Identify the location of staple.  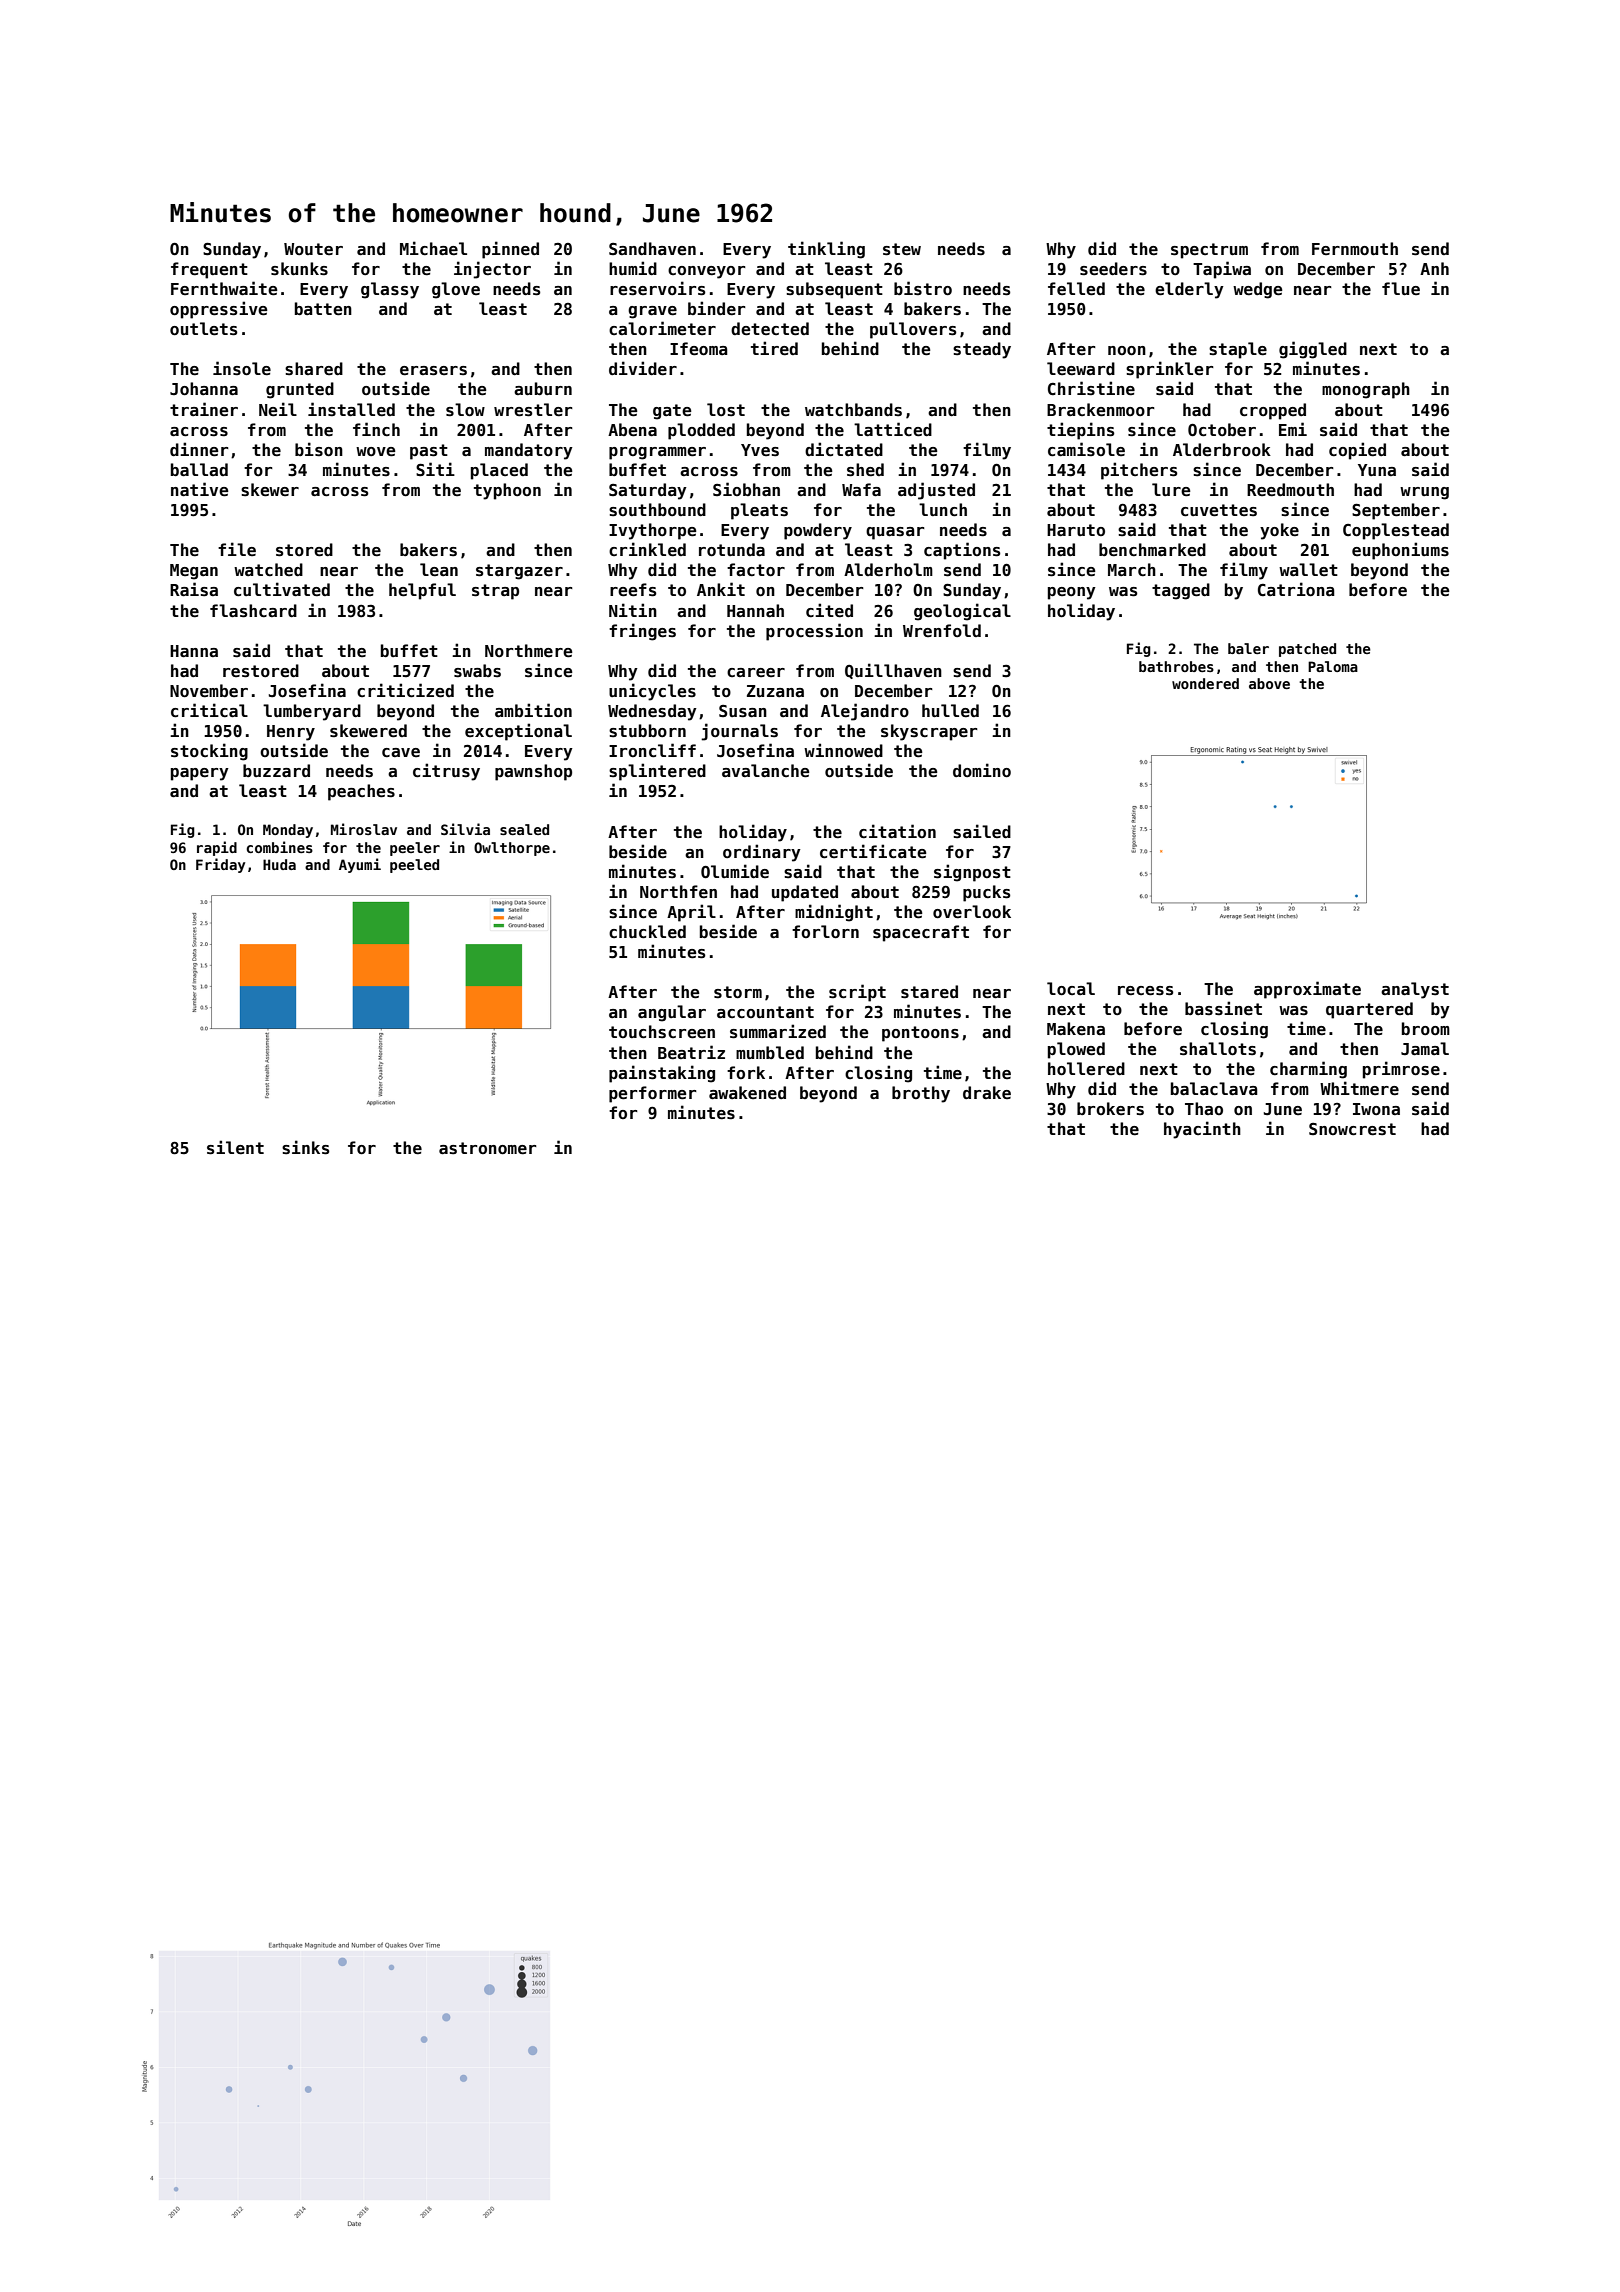
(1238, 350).
